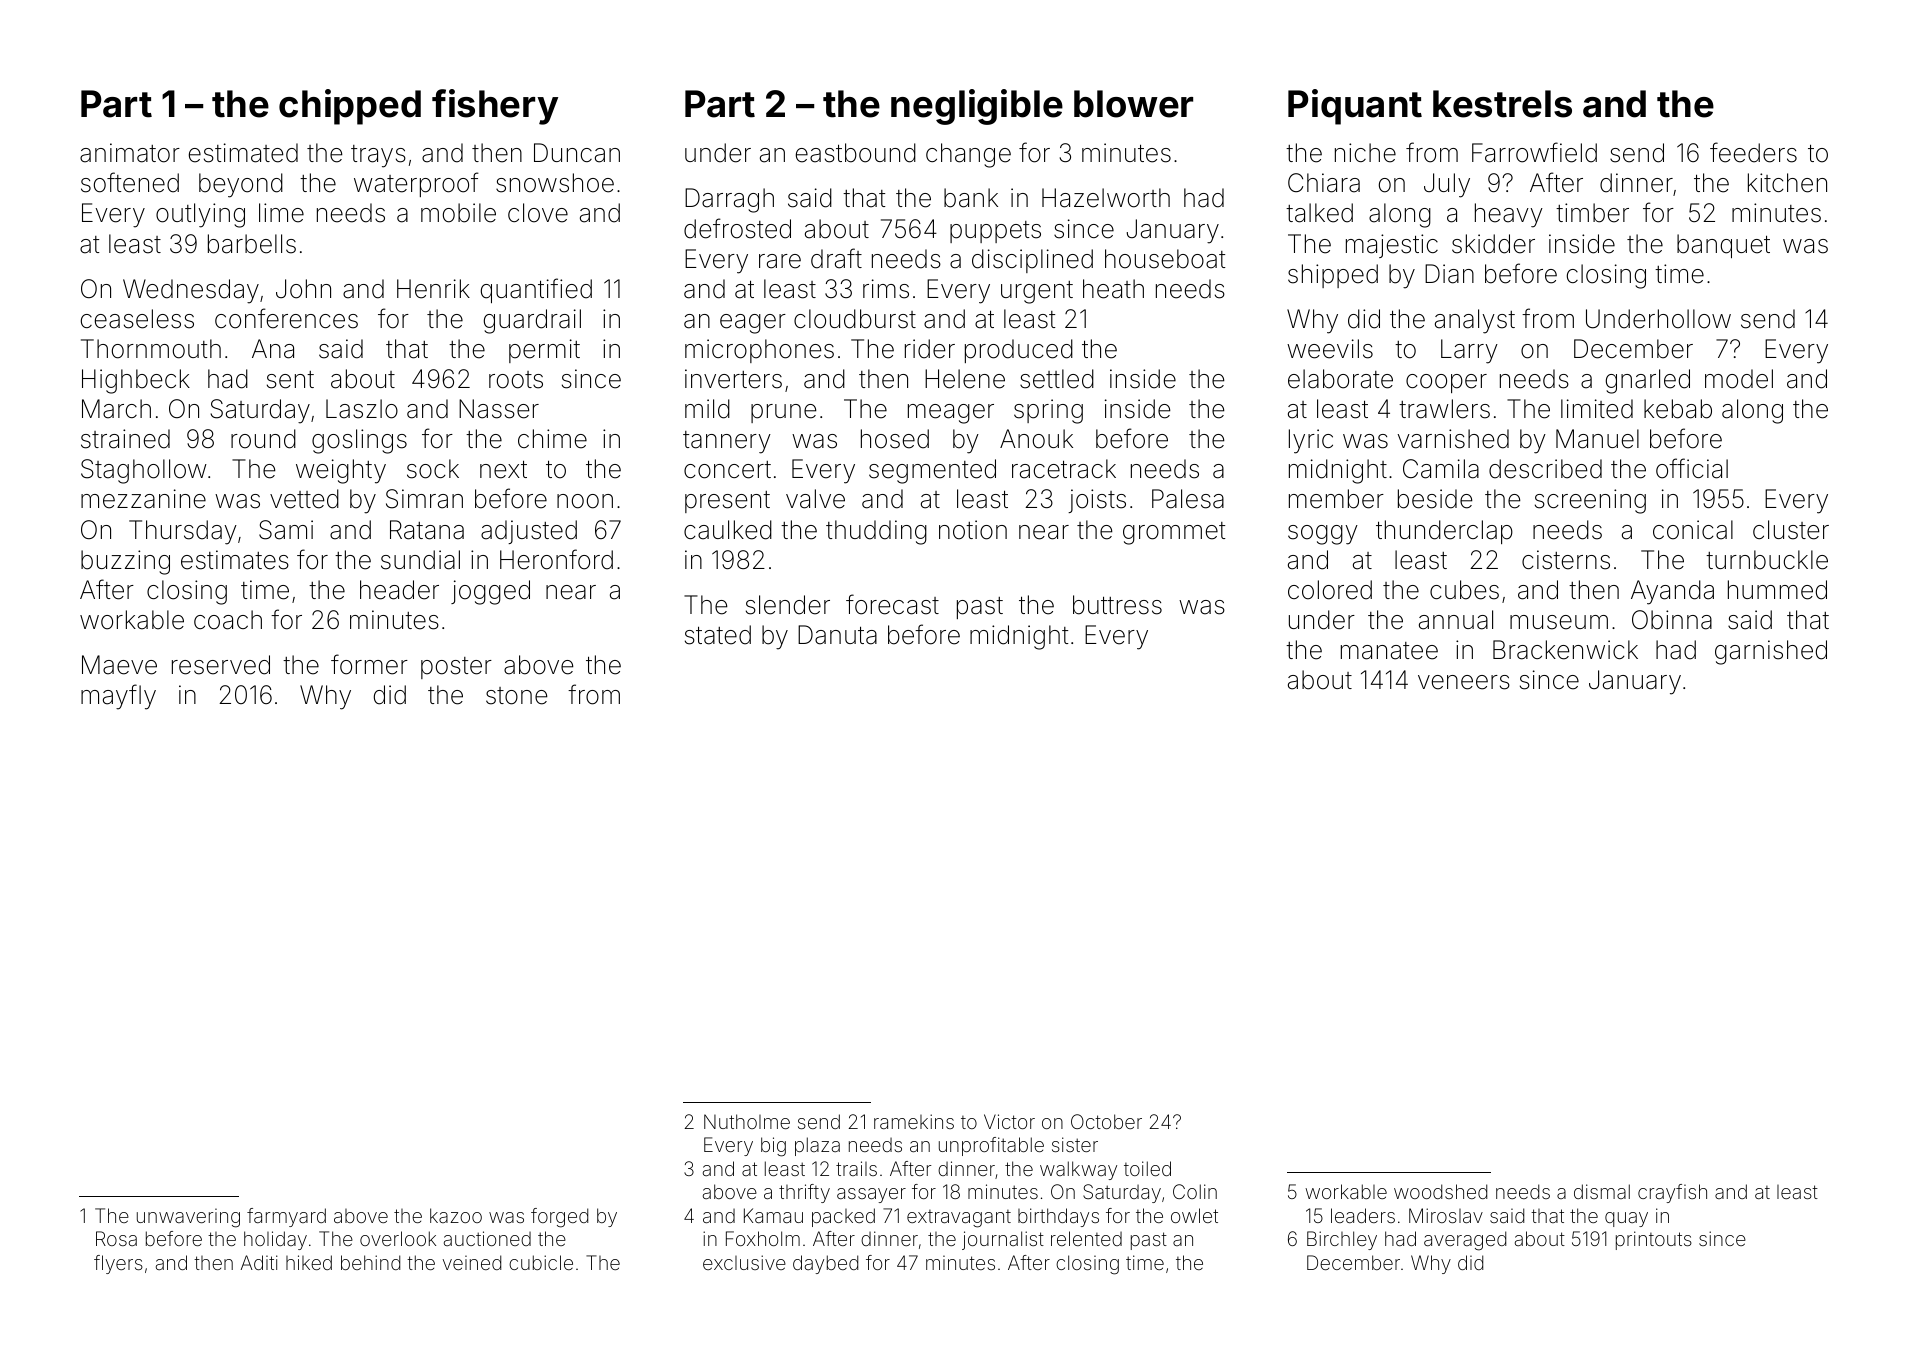 The height and width of the screenshot is (1350, 1909). I want to click on stone, so click(517, 696).
